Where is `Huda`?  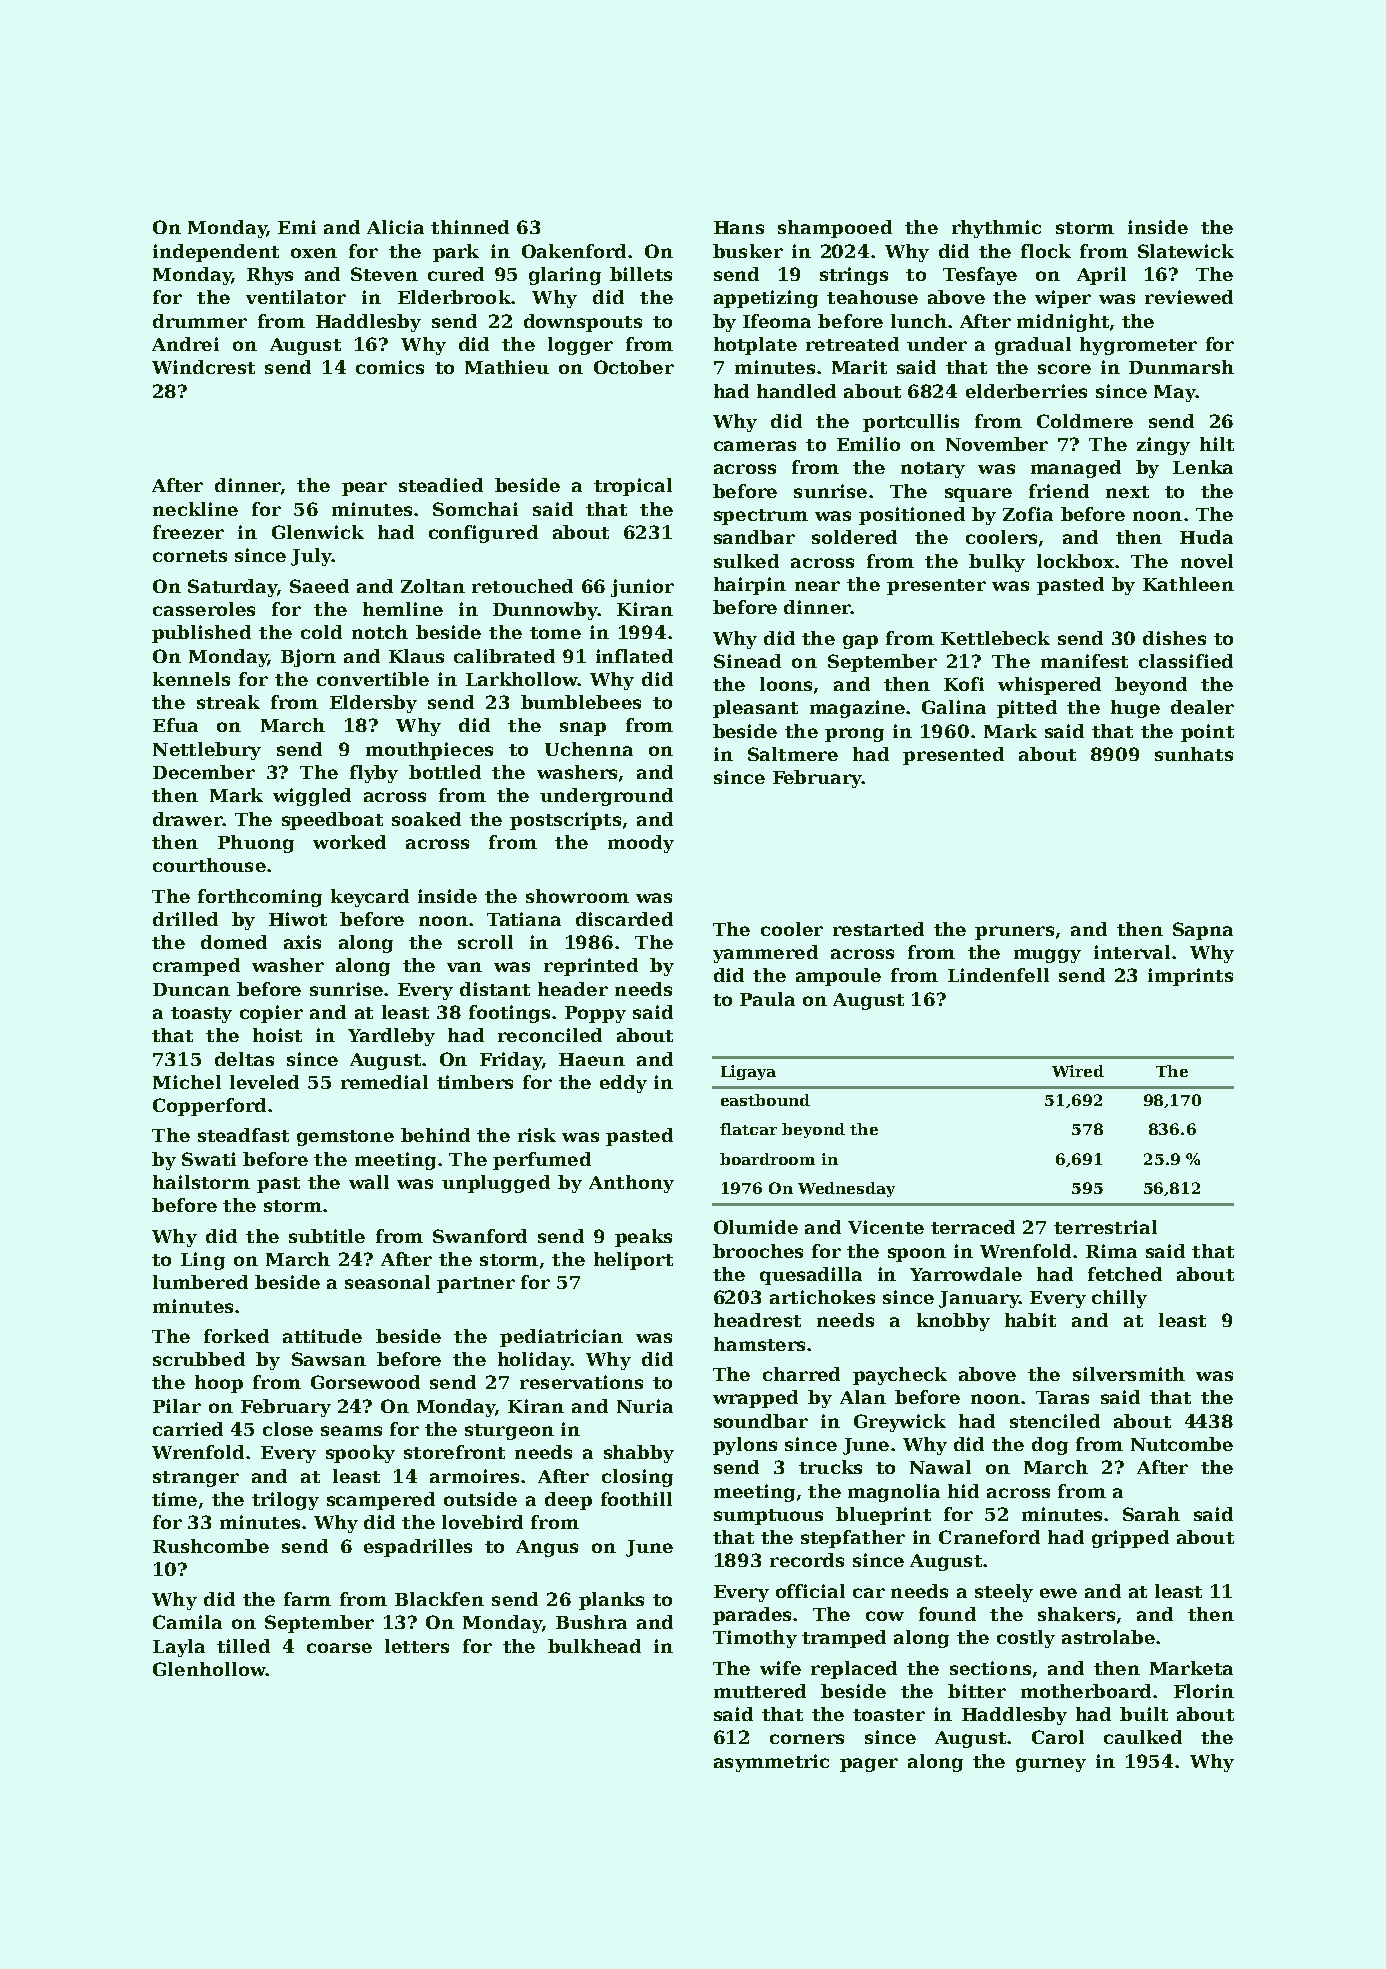
Huda is located at coordinates (1206, 537).
